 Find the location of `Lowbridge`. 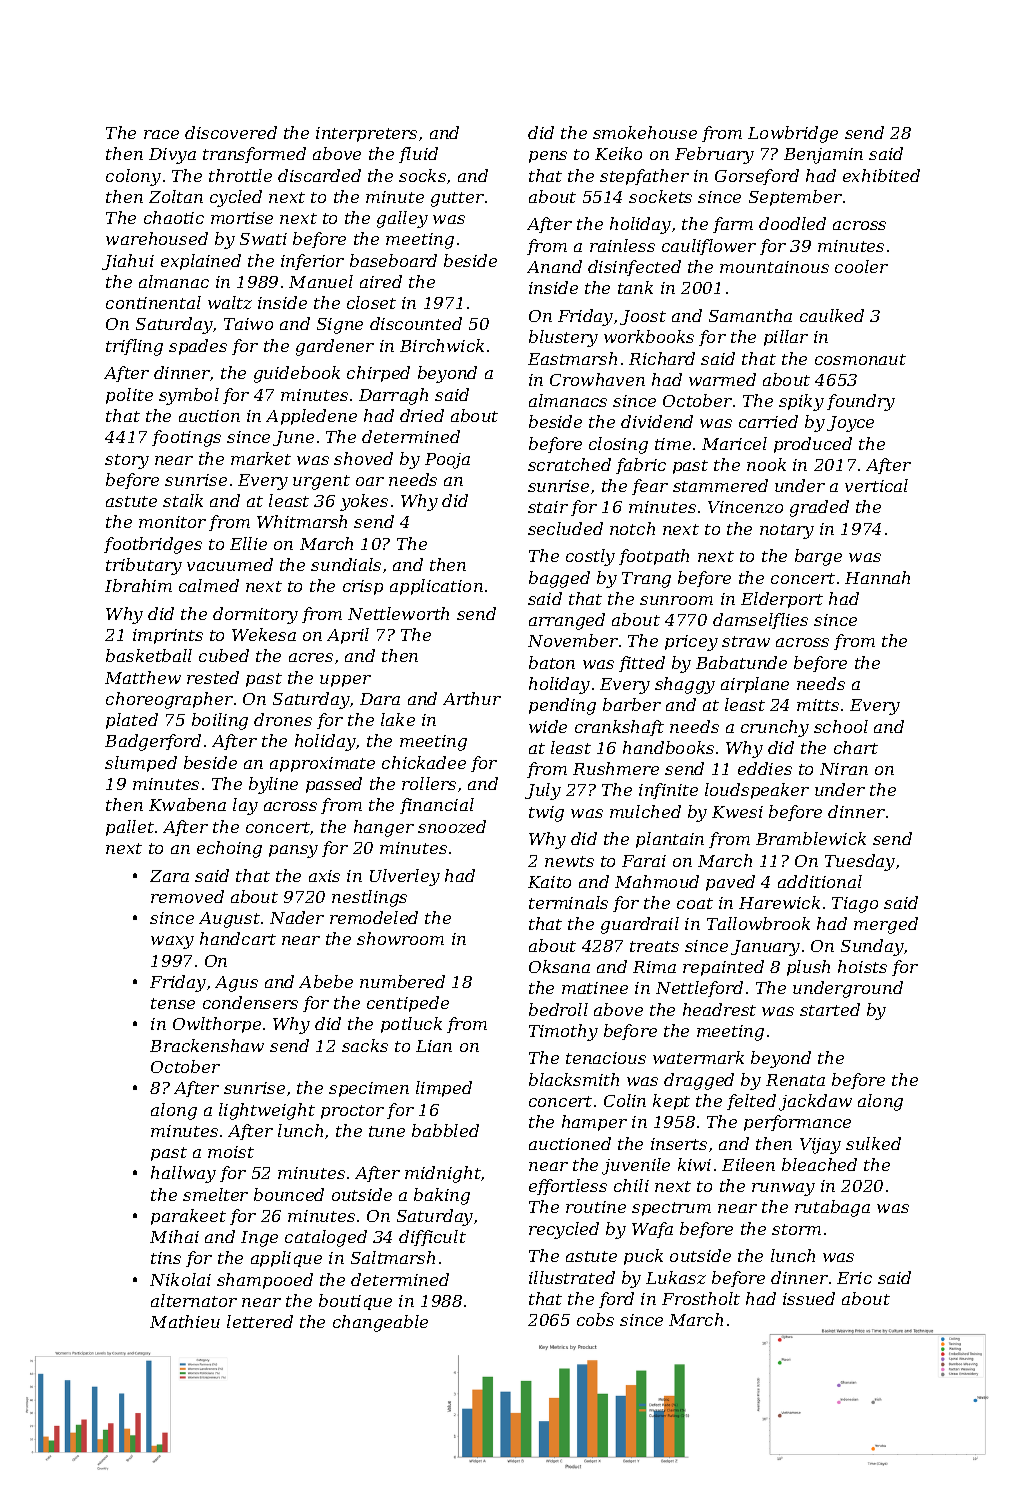

Lowbridge is located at coordinates (793, 134).
